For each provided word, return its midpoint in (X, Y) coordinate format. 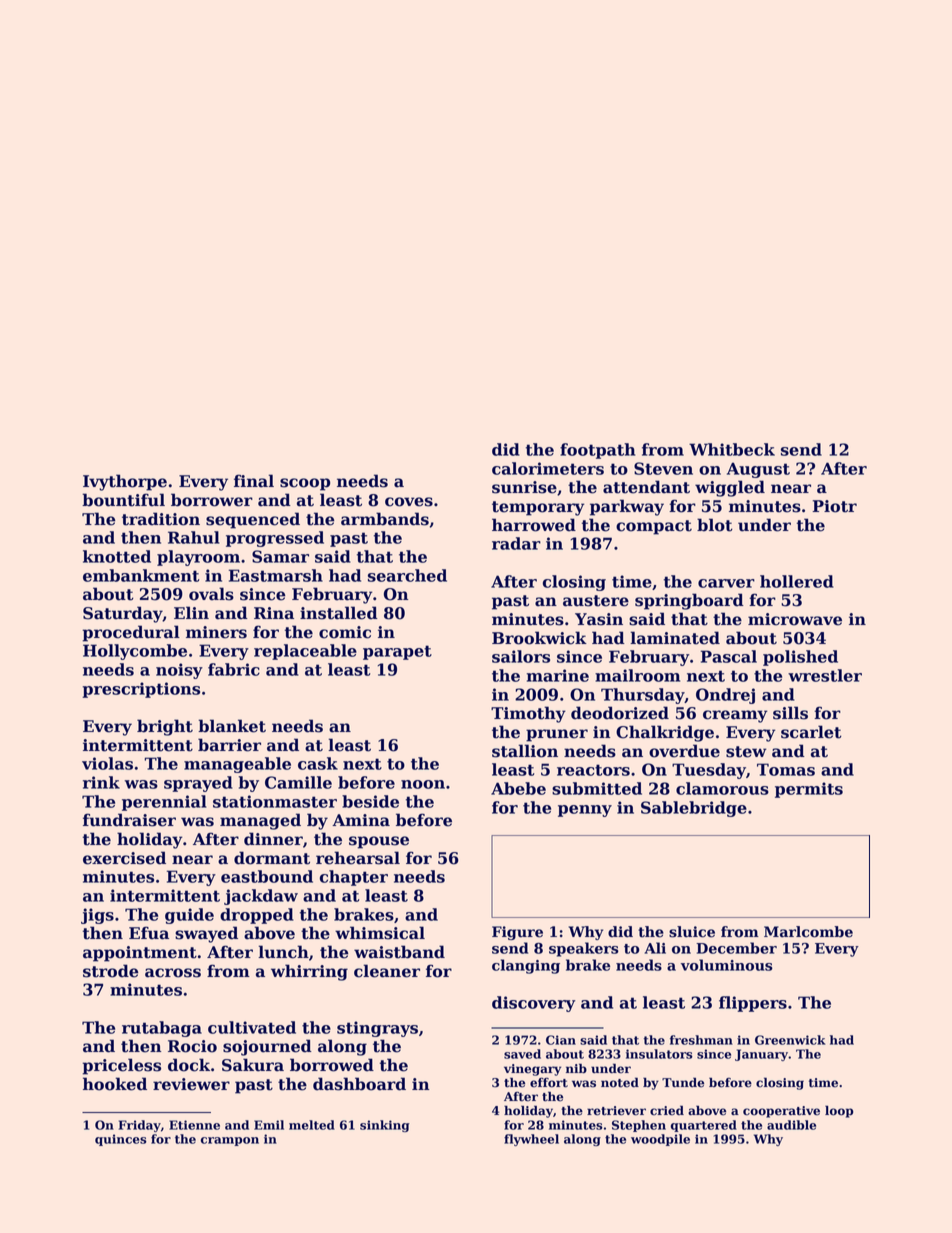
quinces (121, 1140)
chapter (354, 878)
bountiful (123, 500)
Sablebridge (694, 809)
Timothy (528, 714)
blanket (232, 726)
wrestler (825, 675)
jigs (97, 916)
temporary (538, 508)
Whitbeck (732, 449)
